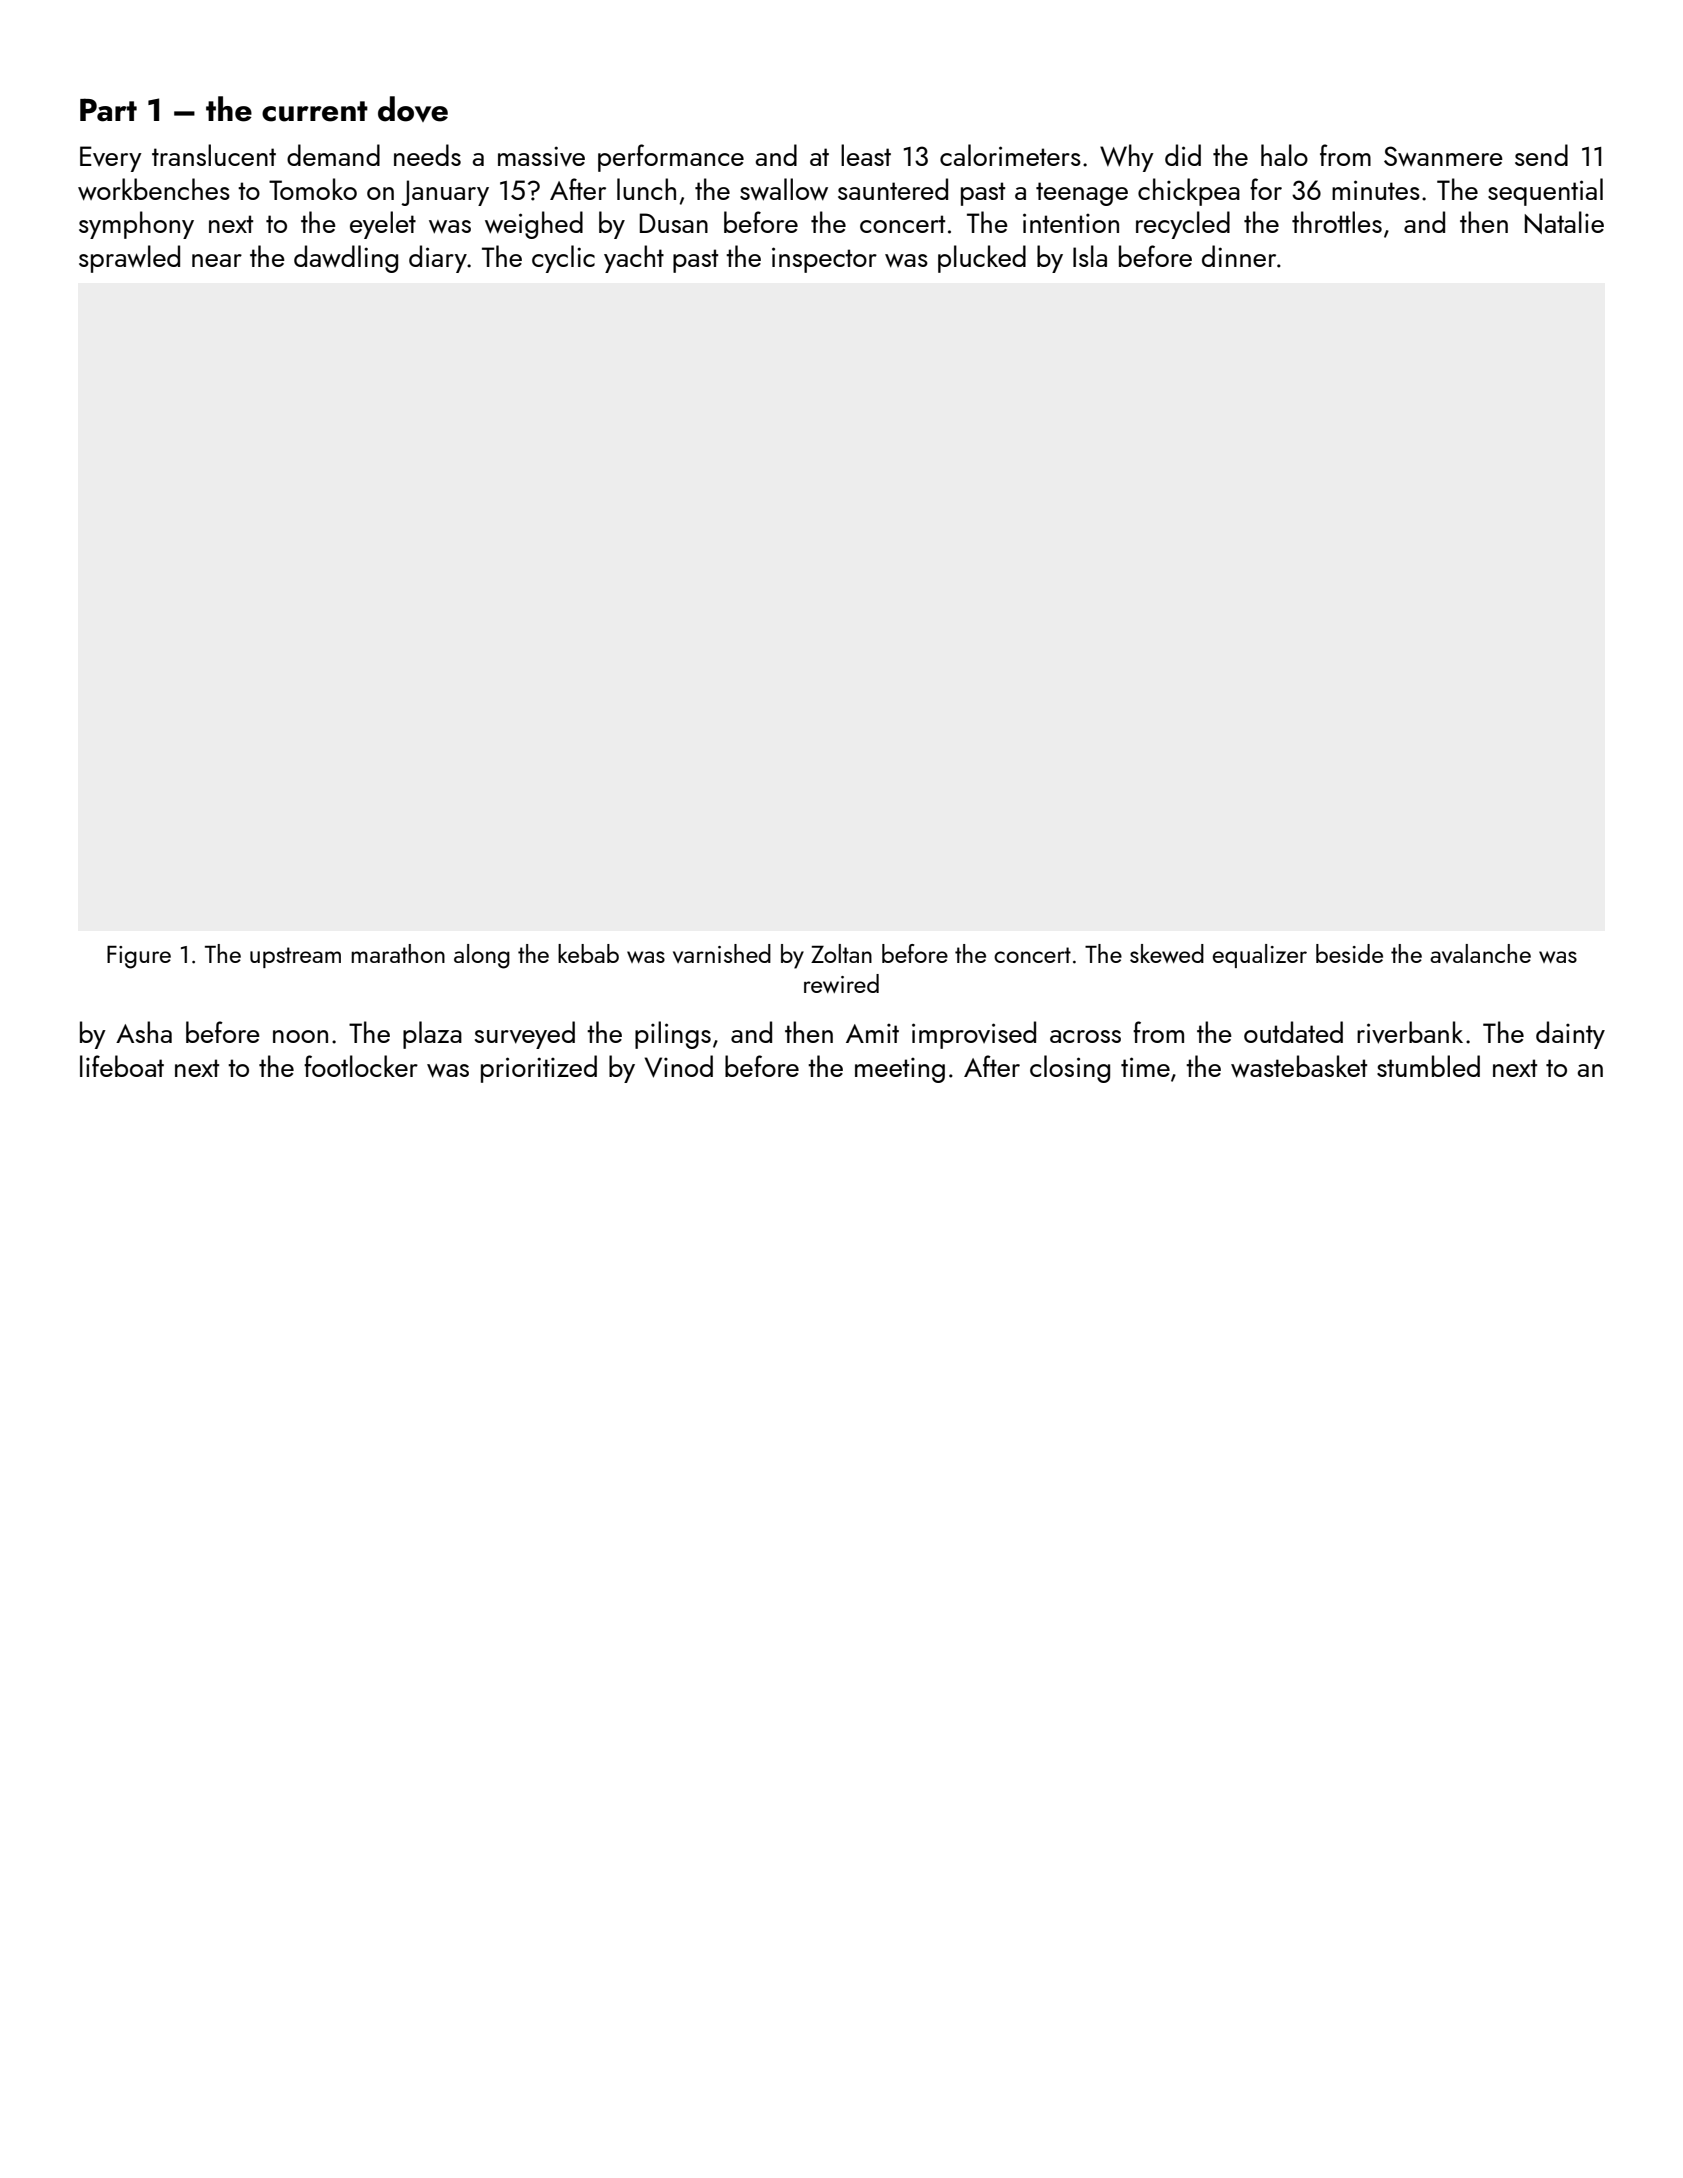  What do you see at coordinates (361, 1066) in the document?
I see `footlocker` at bounding box center [361, 1066].
